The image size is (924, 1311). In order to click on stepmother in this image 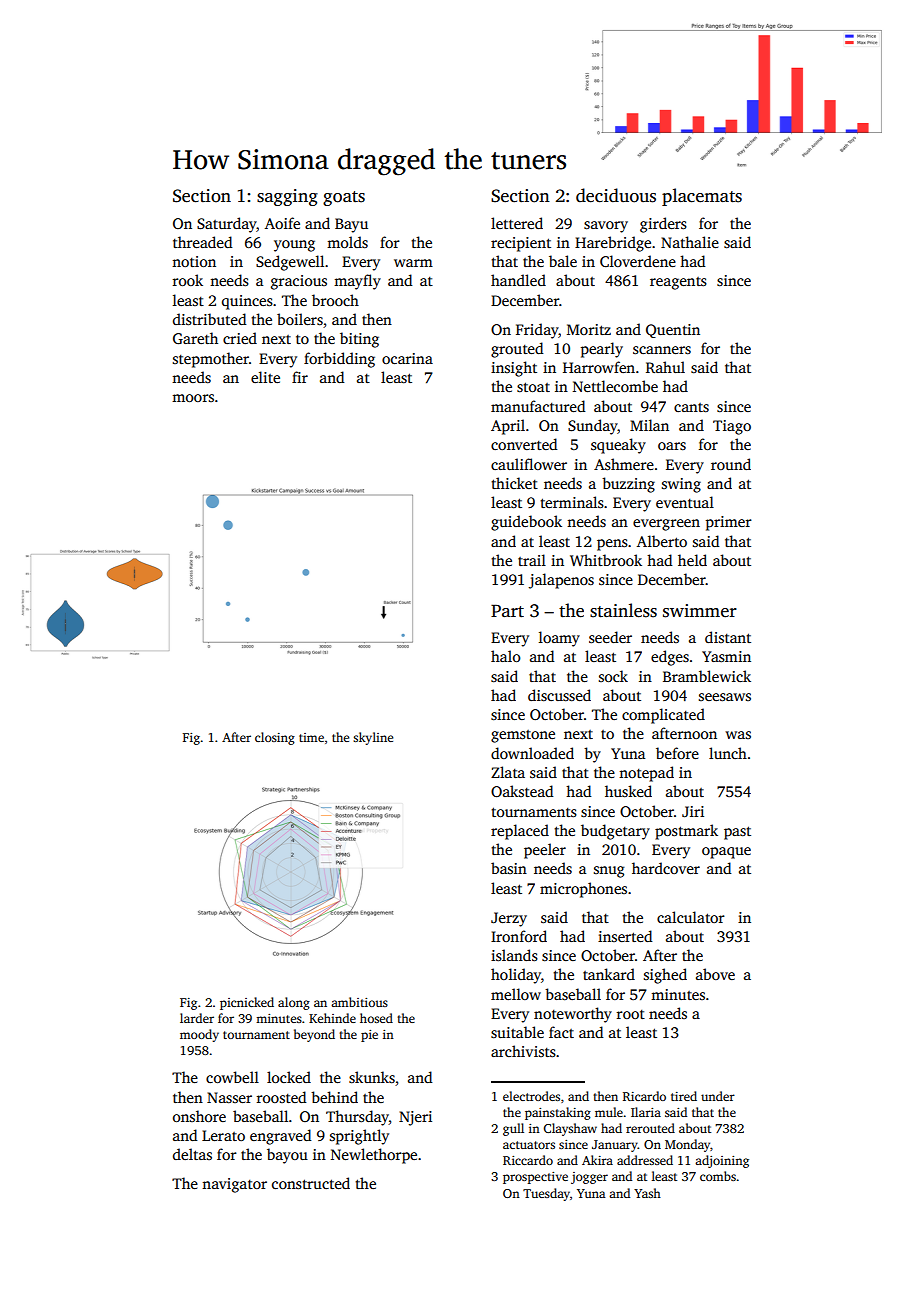, I will do `click(211, 360)`.
